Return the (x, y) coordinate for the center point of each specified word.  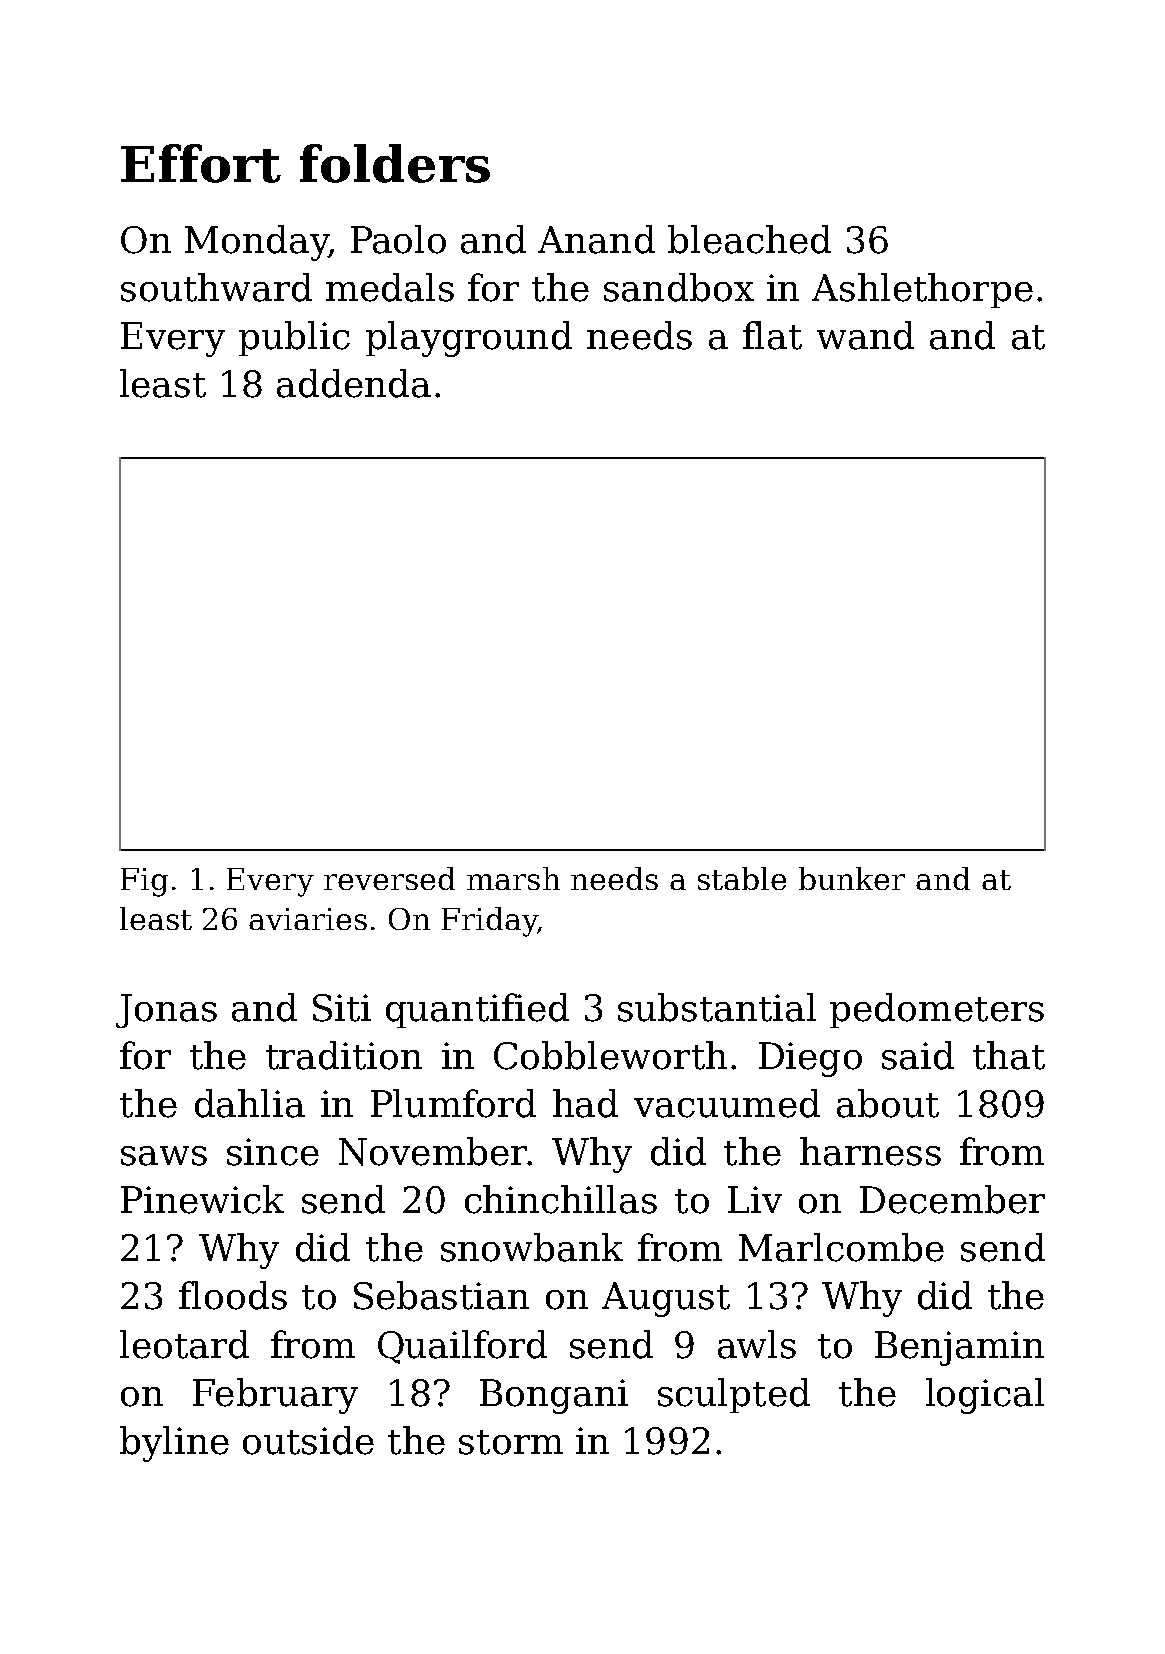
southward (216, 287)
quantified (477, 1010)
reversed (389, 878)
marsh (513, 878)
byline (174, 1444)
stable (742, 878)
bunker (852, 878)
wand (865, 335)
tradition (344, 1055)
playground (469, 339)
